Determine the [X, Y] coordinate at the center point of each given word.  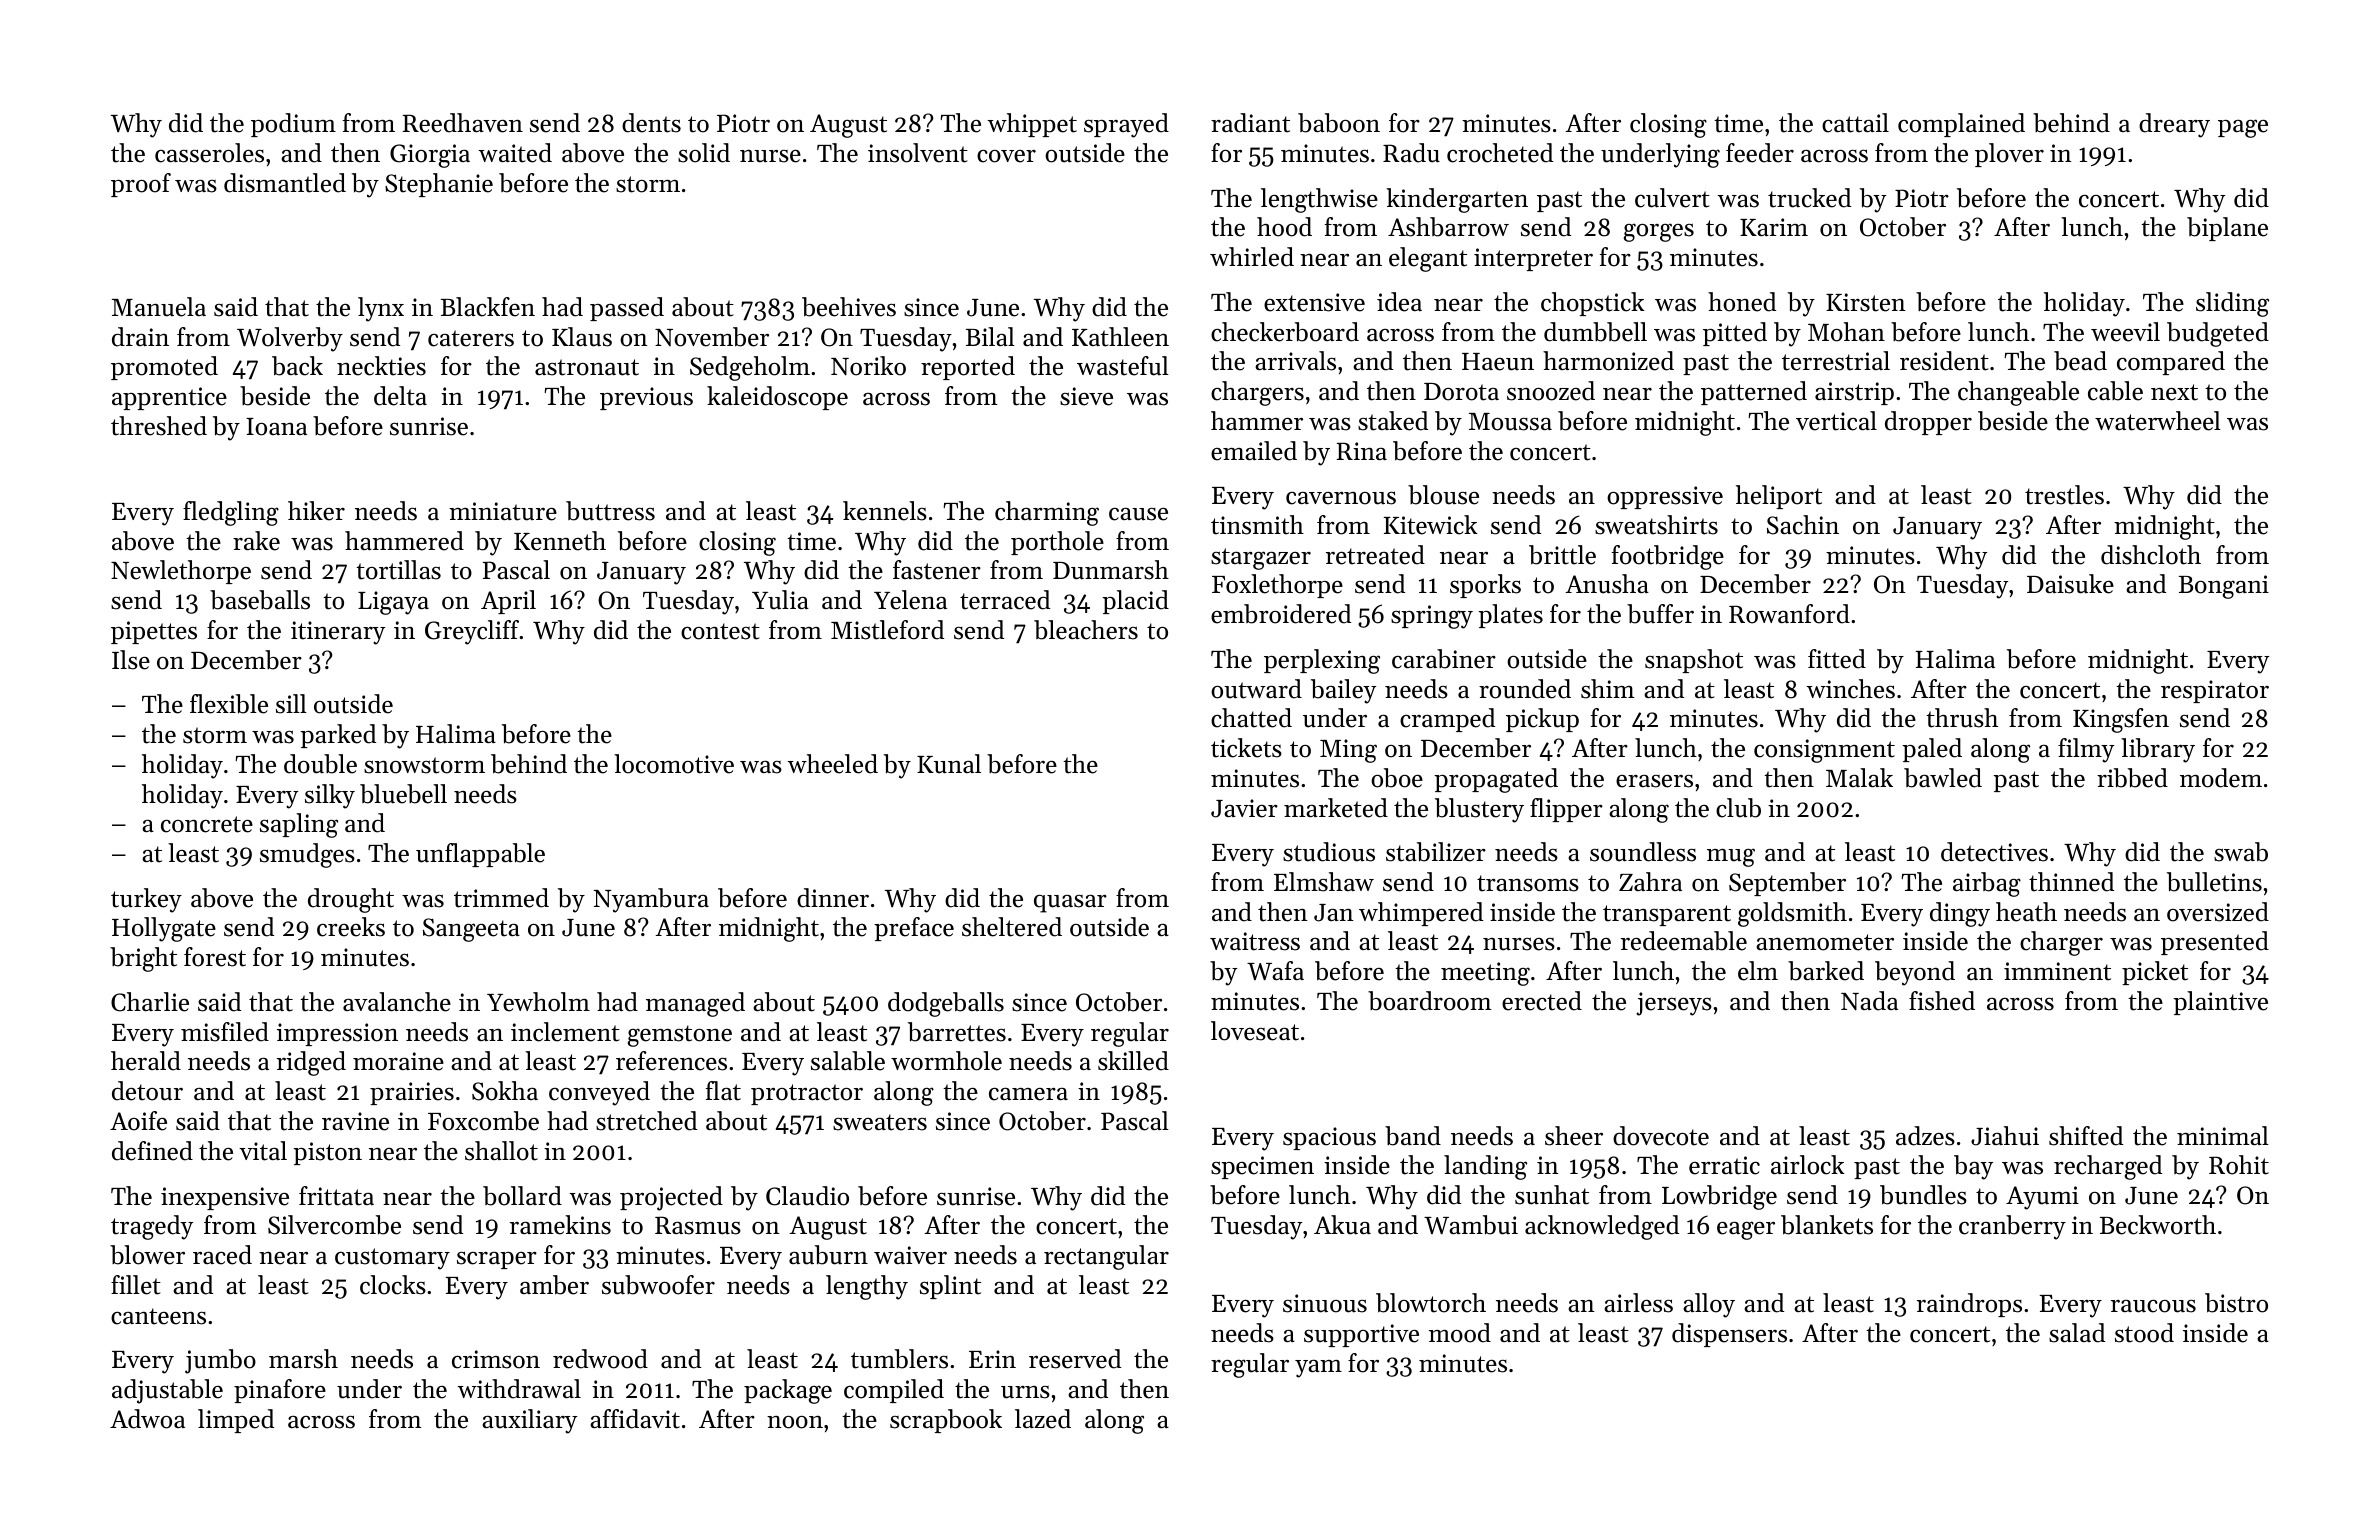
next [2174, 392]
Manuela [159, 307]
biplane [2227, 229]
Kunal [949, 764]
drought [351, 900]
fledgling [231, 513]
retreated [1375, 555]
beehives [849, 307]
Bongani [2224, 587]
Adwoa [147, 1419]
